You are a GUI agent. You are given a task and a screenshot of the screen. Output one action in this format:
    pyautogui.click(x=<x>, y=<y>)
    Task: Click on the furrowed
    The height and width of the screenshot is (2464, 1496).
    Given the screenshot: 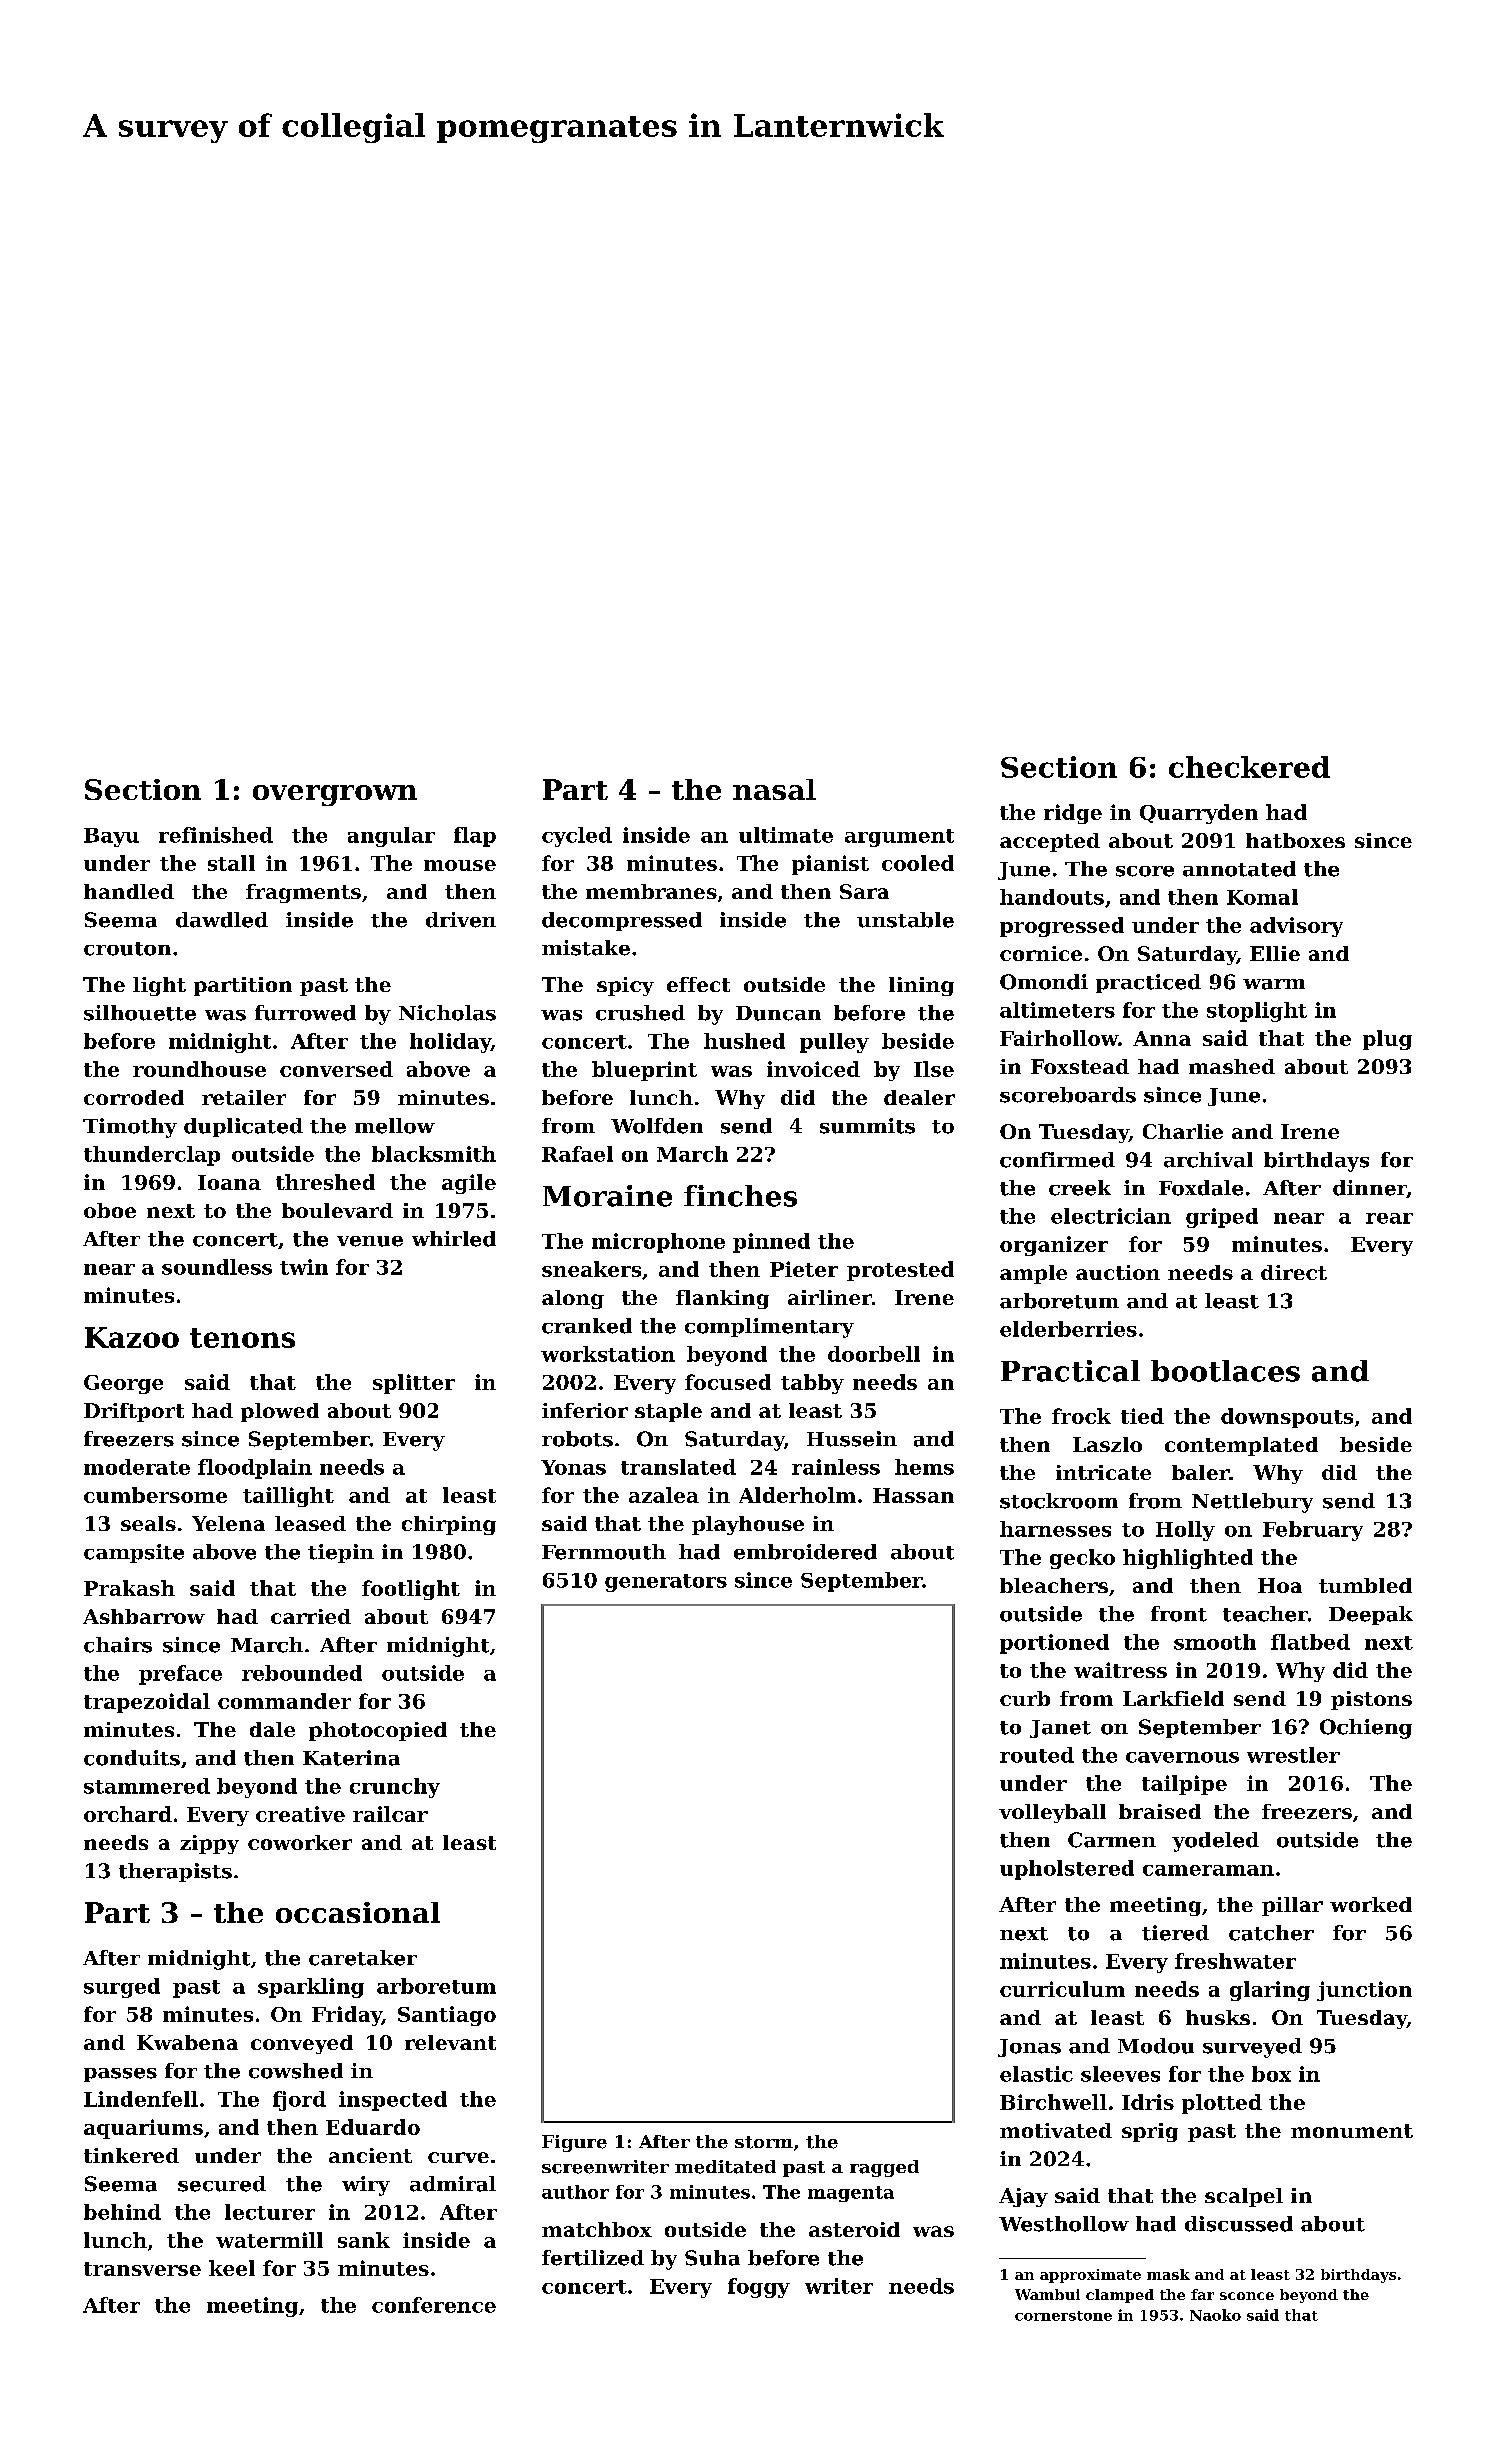 What is the action you would take?
    pyautogui.click(x=305, y=1013)
